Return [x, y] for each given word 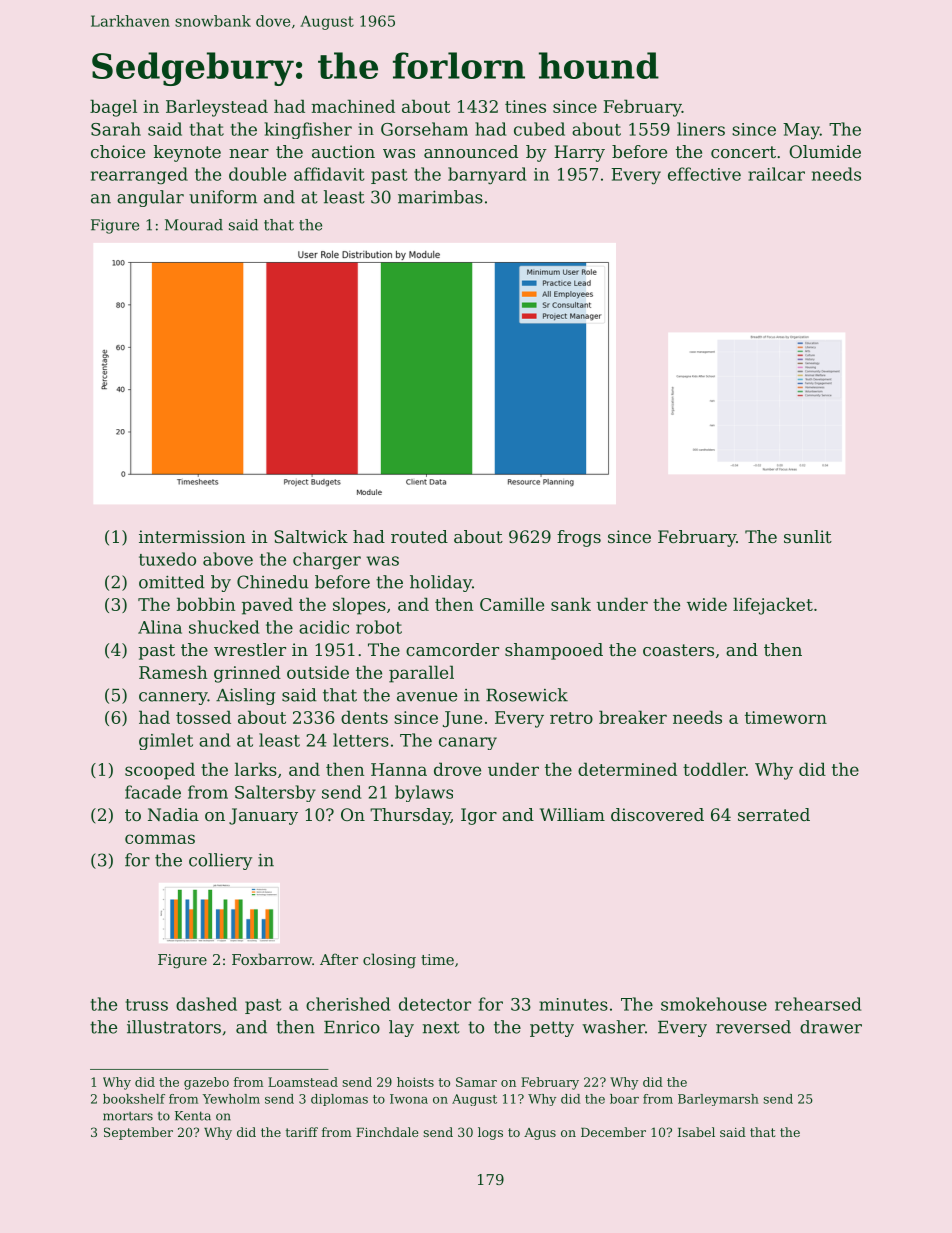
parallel [421, 674]
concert [743, 152]
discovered [657, 814]
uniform [223, 197]
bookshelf [134, 1099]
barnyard [487, 176]
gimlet [166, 741]
